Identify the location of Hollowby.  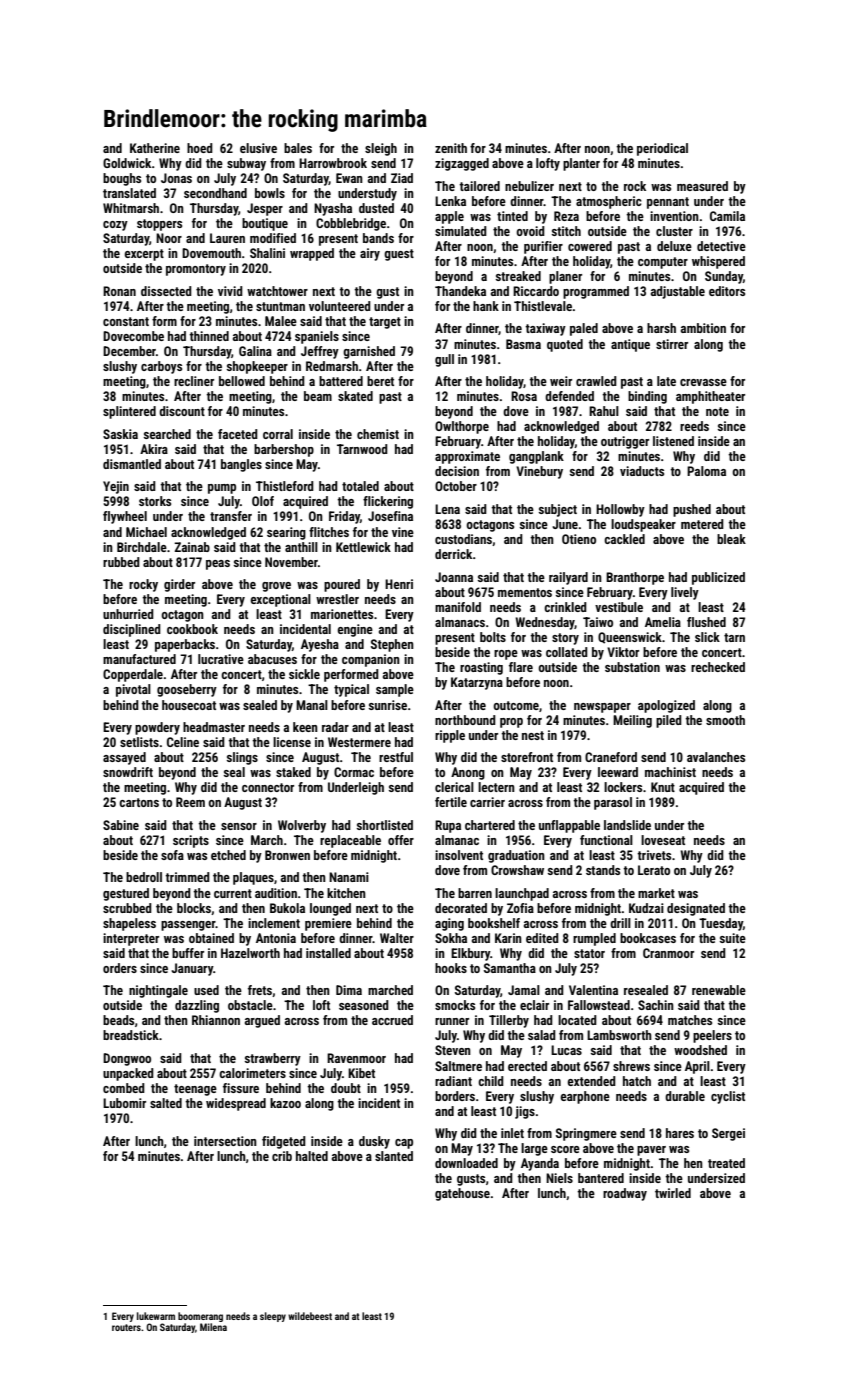
(620, 510).
